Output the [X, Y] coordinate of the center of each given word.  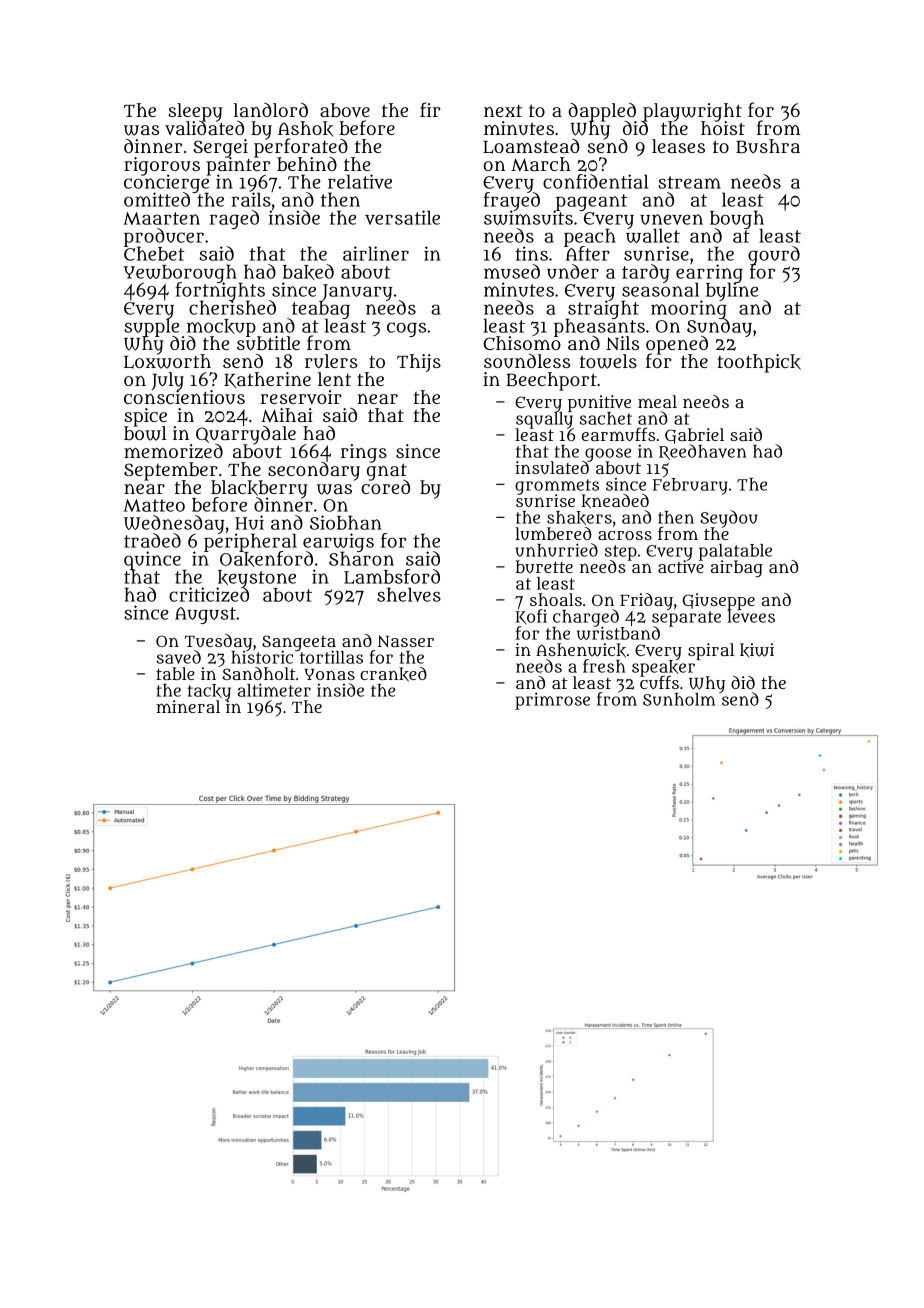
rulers [331, 361]
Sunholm [679, 699]
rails [251, 200]
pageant [590, 202]
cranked [393, 674]
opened [677, 345]
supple [151, 328]
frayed [511, 202]
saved [179, 657]
